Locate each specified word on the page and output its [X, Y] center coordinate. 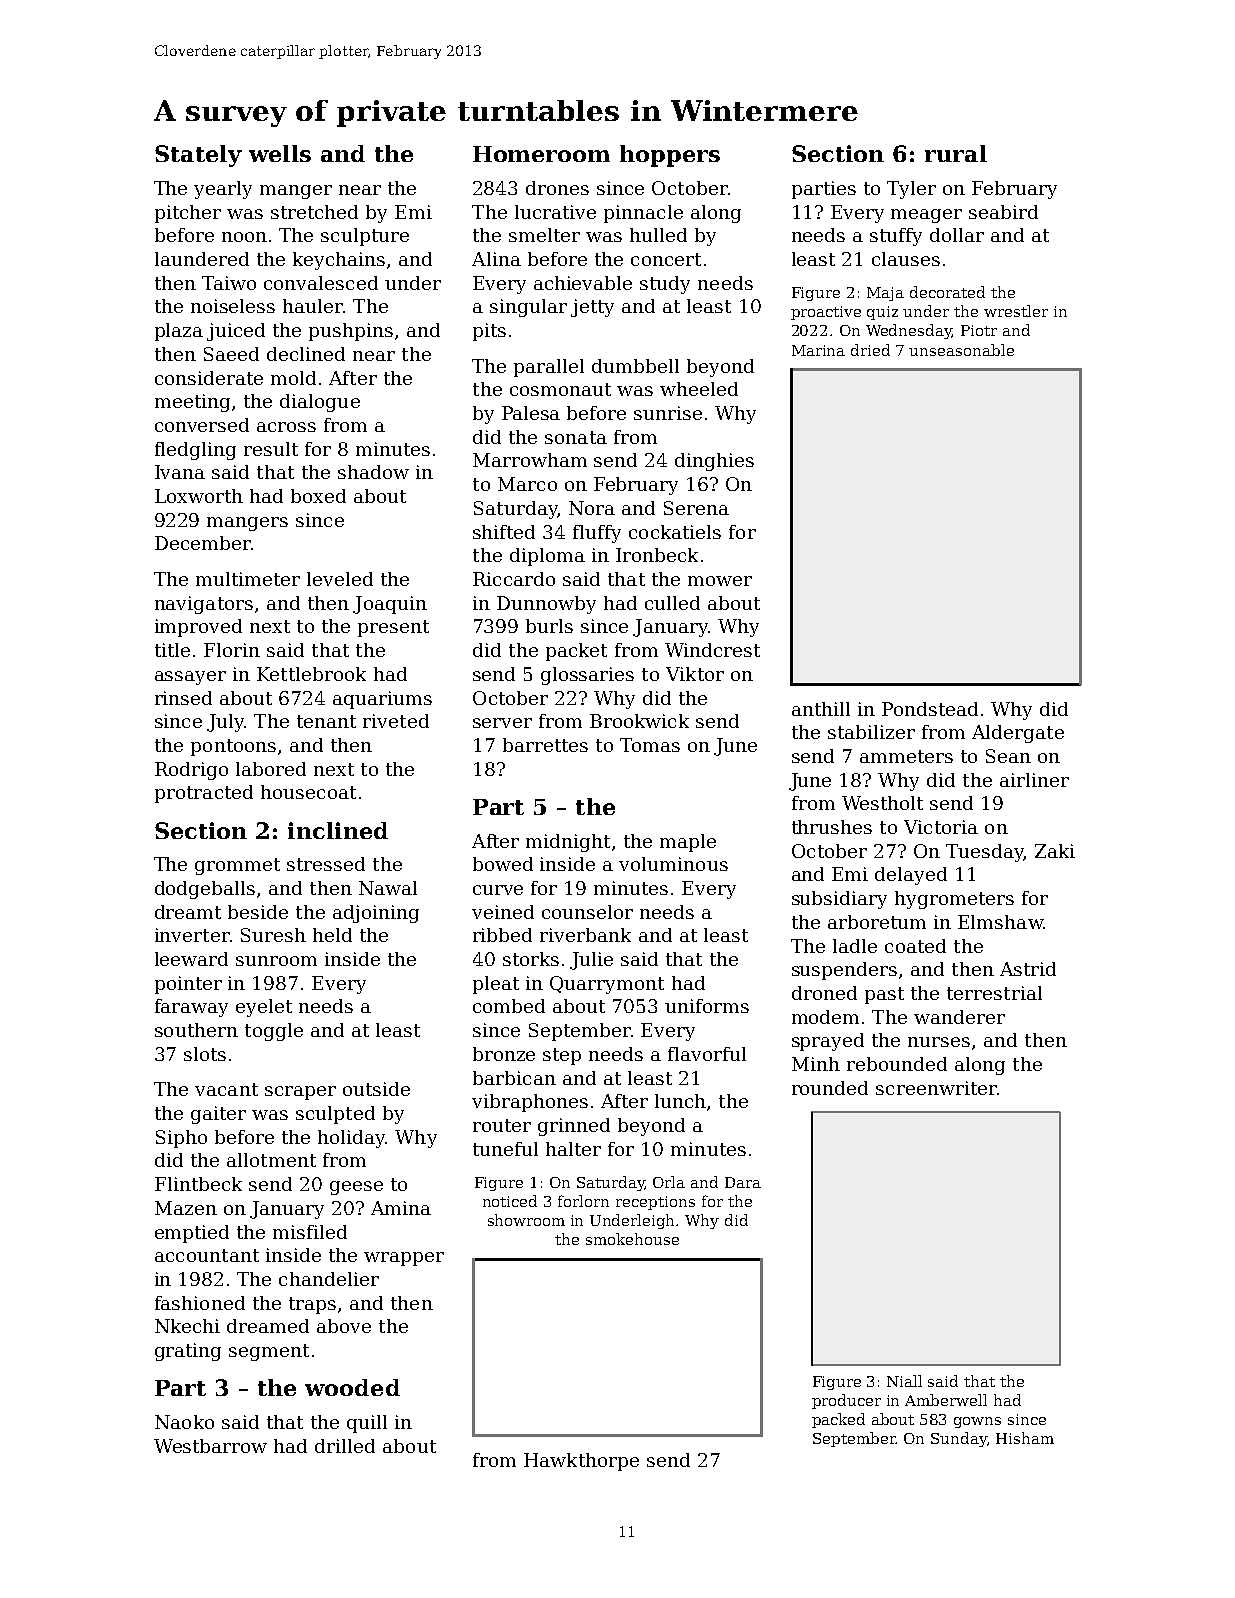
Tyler [911, 190]
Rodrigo [191, 771]
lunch [680, 1101]
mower [720, 581]
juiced [236, 332]
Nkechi [187, 1326]
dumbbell [635, 366]
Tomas [650, 745]
